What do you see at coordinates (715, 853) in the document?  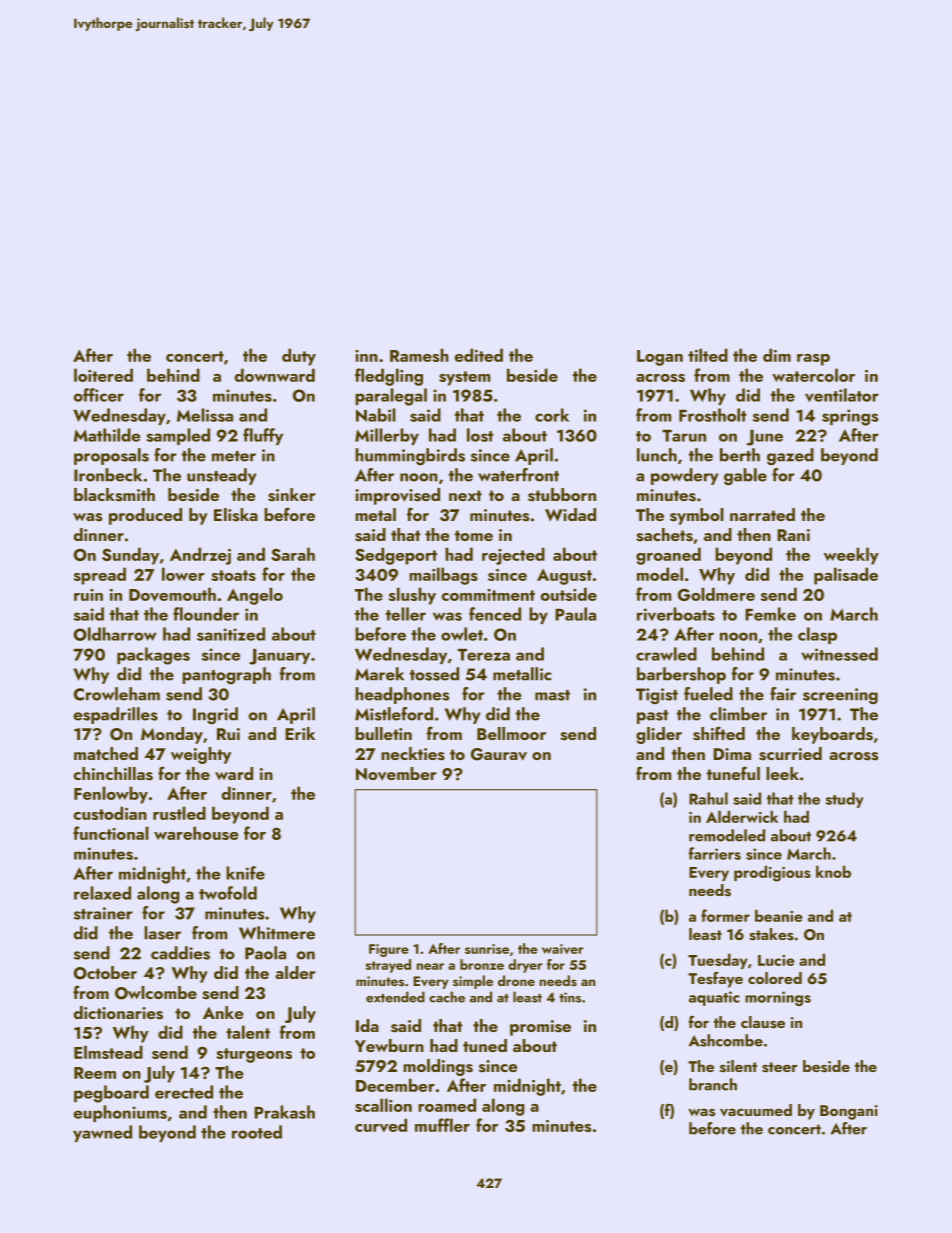 I see `farriers` at bounding box center [715, 853].
